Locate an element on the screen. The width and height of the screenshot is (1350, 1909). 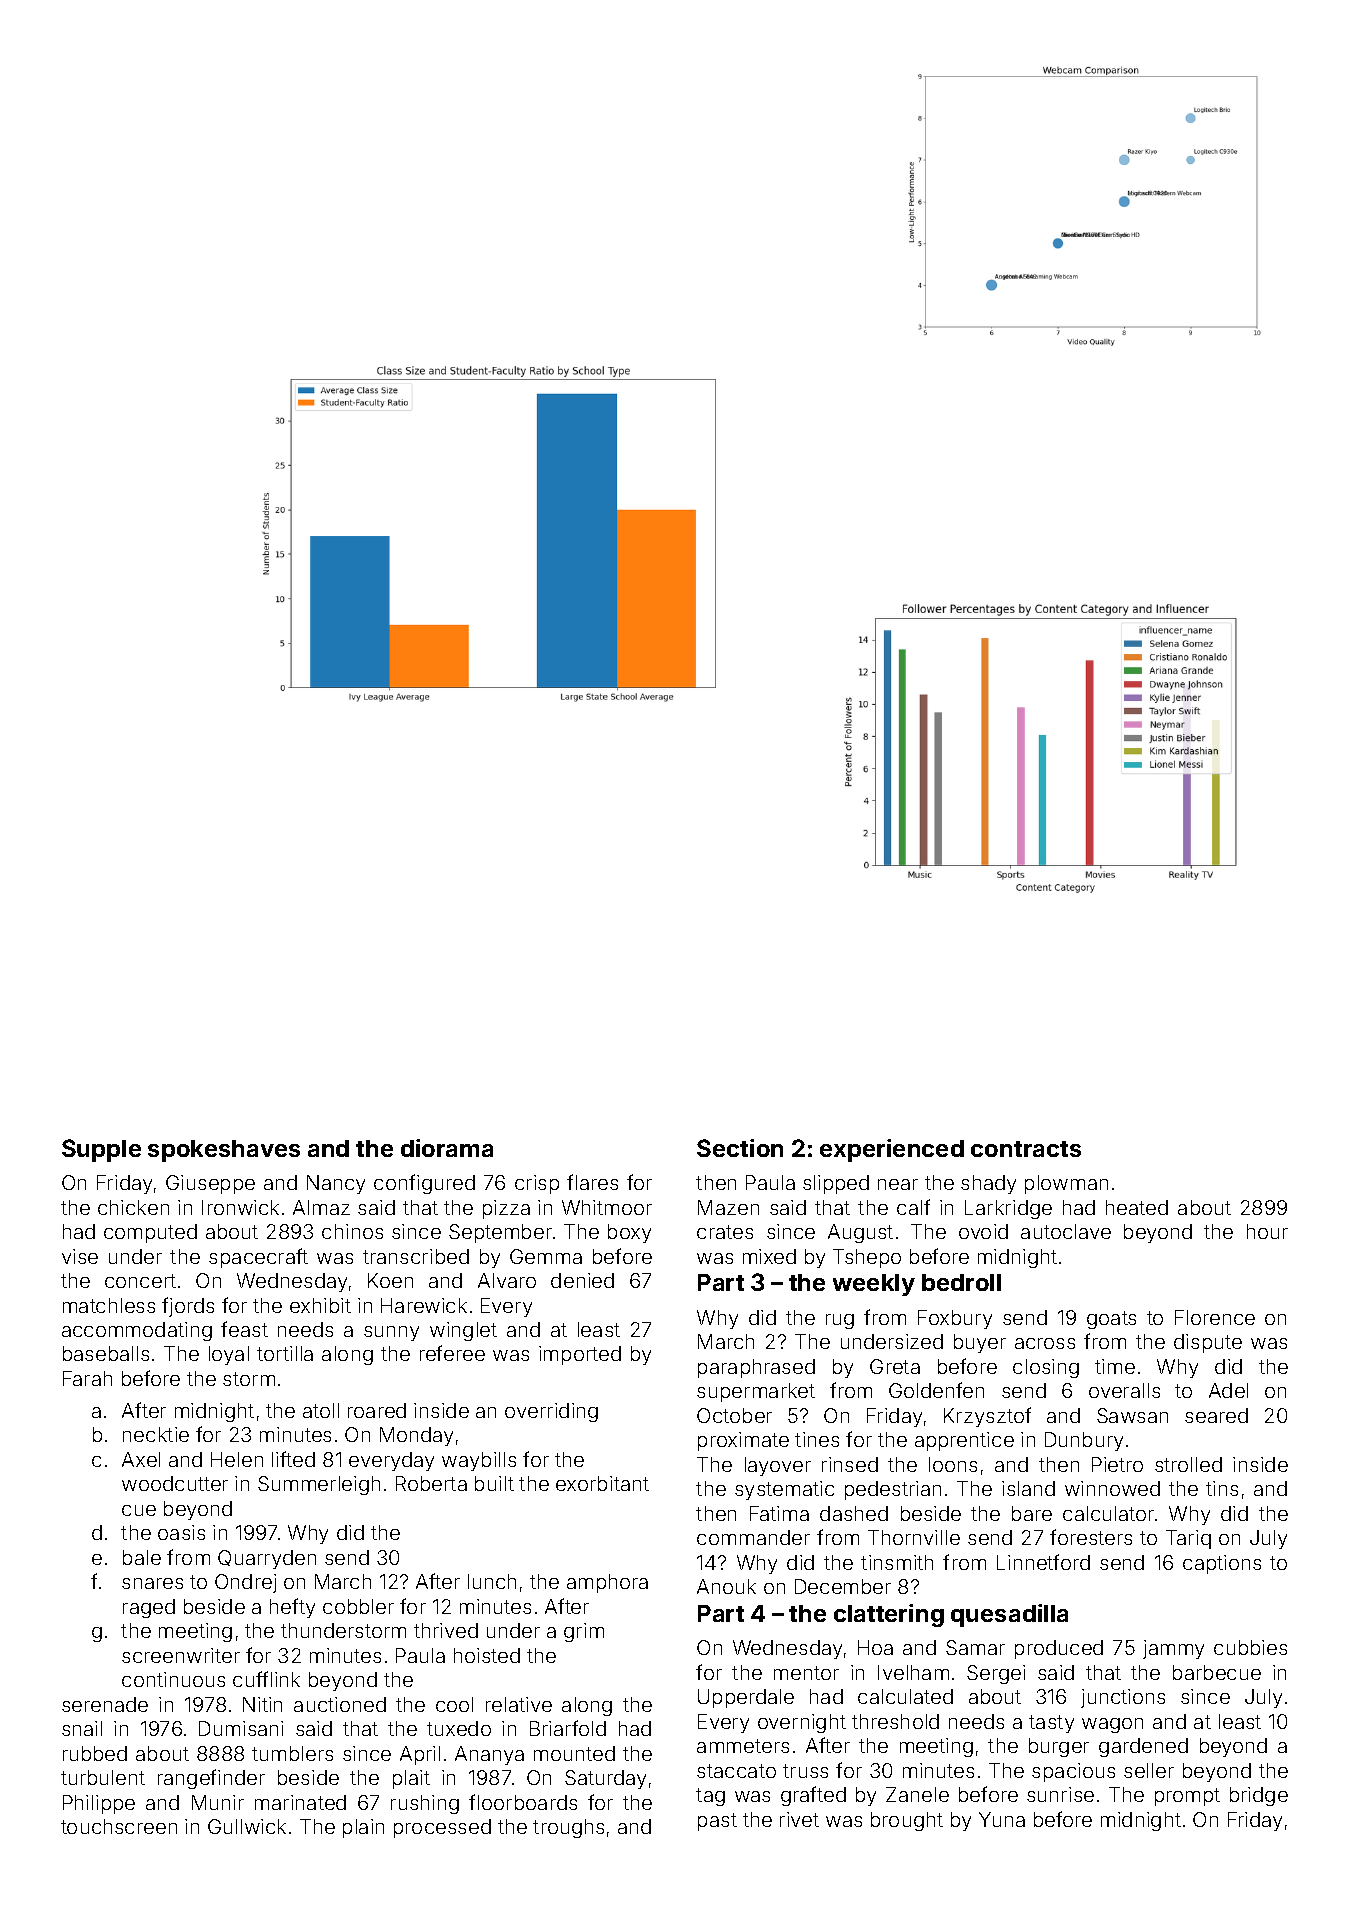
mixed is located at coordinates (769, 1256).
